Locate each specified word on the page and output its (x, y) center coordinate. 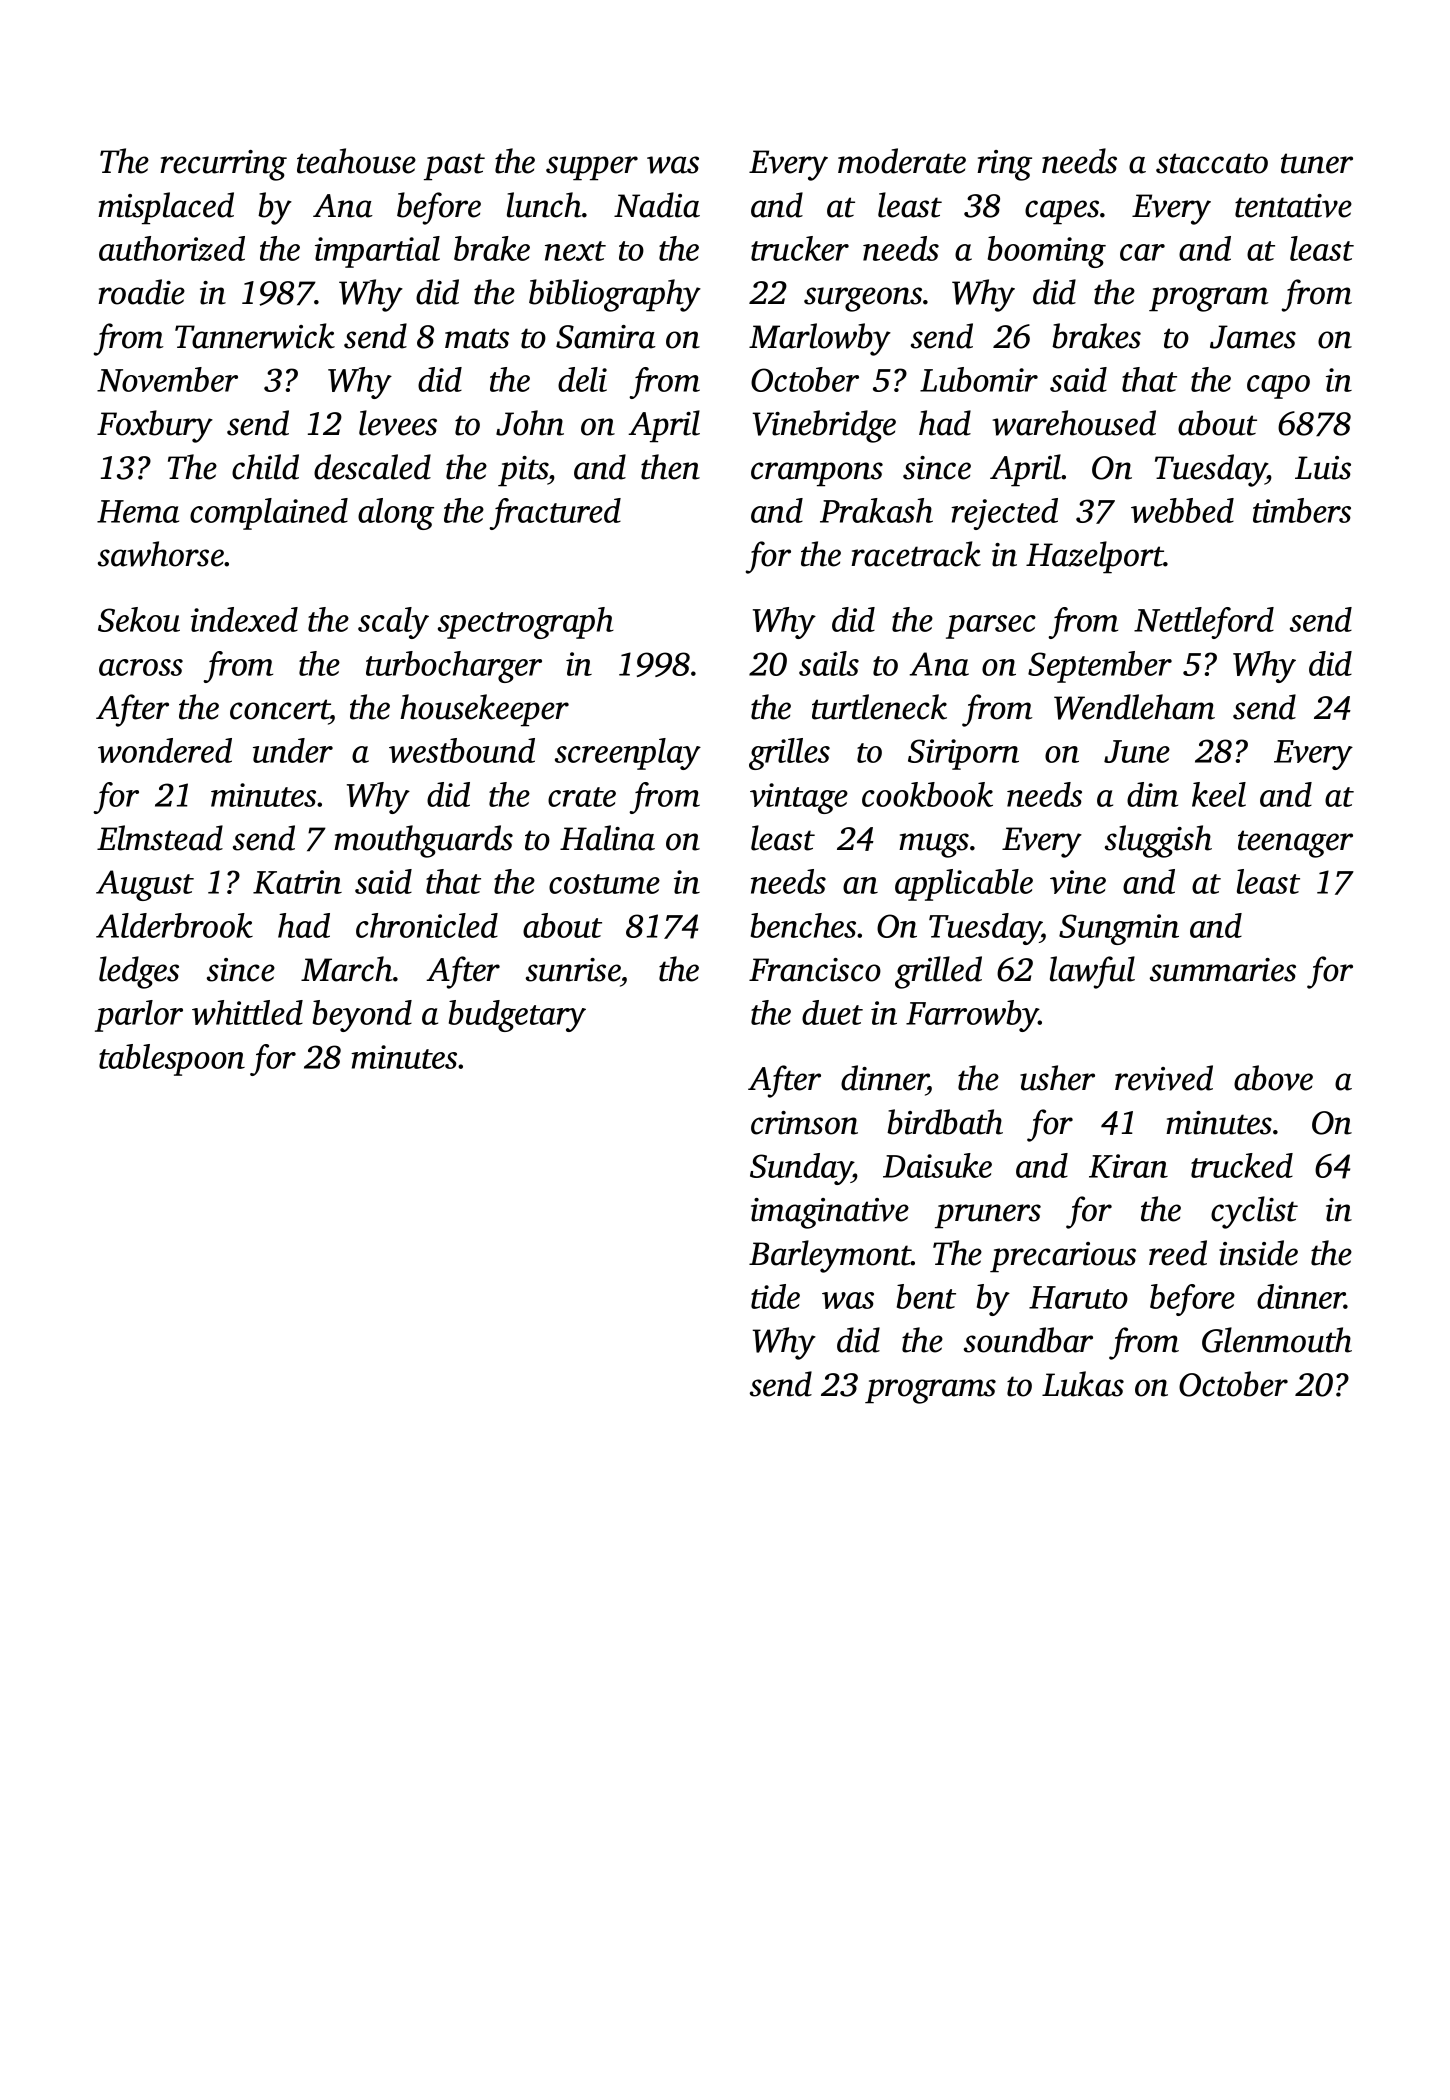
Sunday (801, 1169)
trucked (1242, 1165)
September (1100, 667)
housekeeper (484, 710)
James (1253, 337)
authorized (172, 248)
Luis (1323, 468)
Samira (606, 337)
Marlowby (820, 339)
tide (775, 1296)
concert (280, 709)
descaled (372, 467)
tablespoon (172, 1060)
